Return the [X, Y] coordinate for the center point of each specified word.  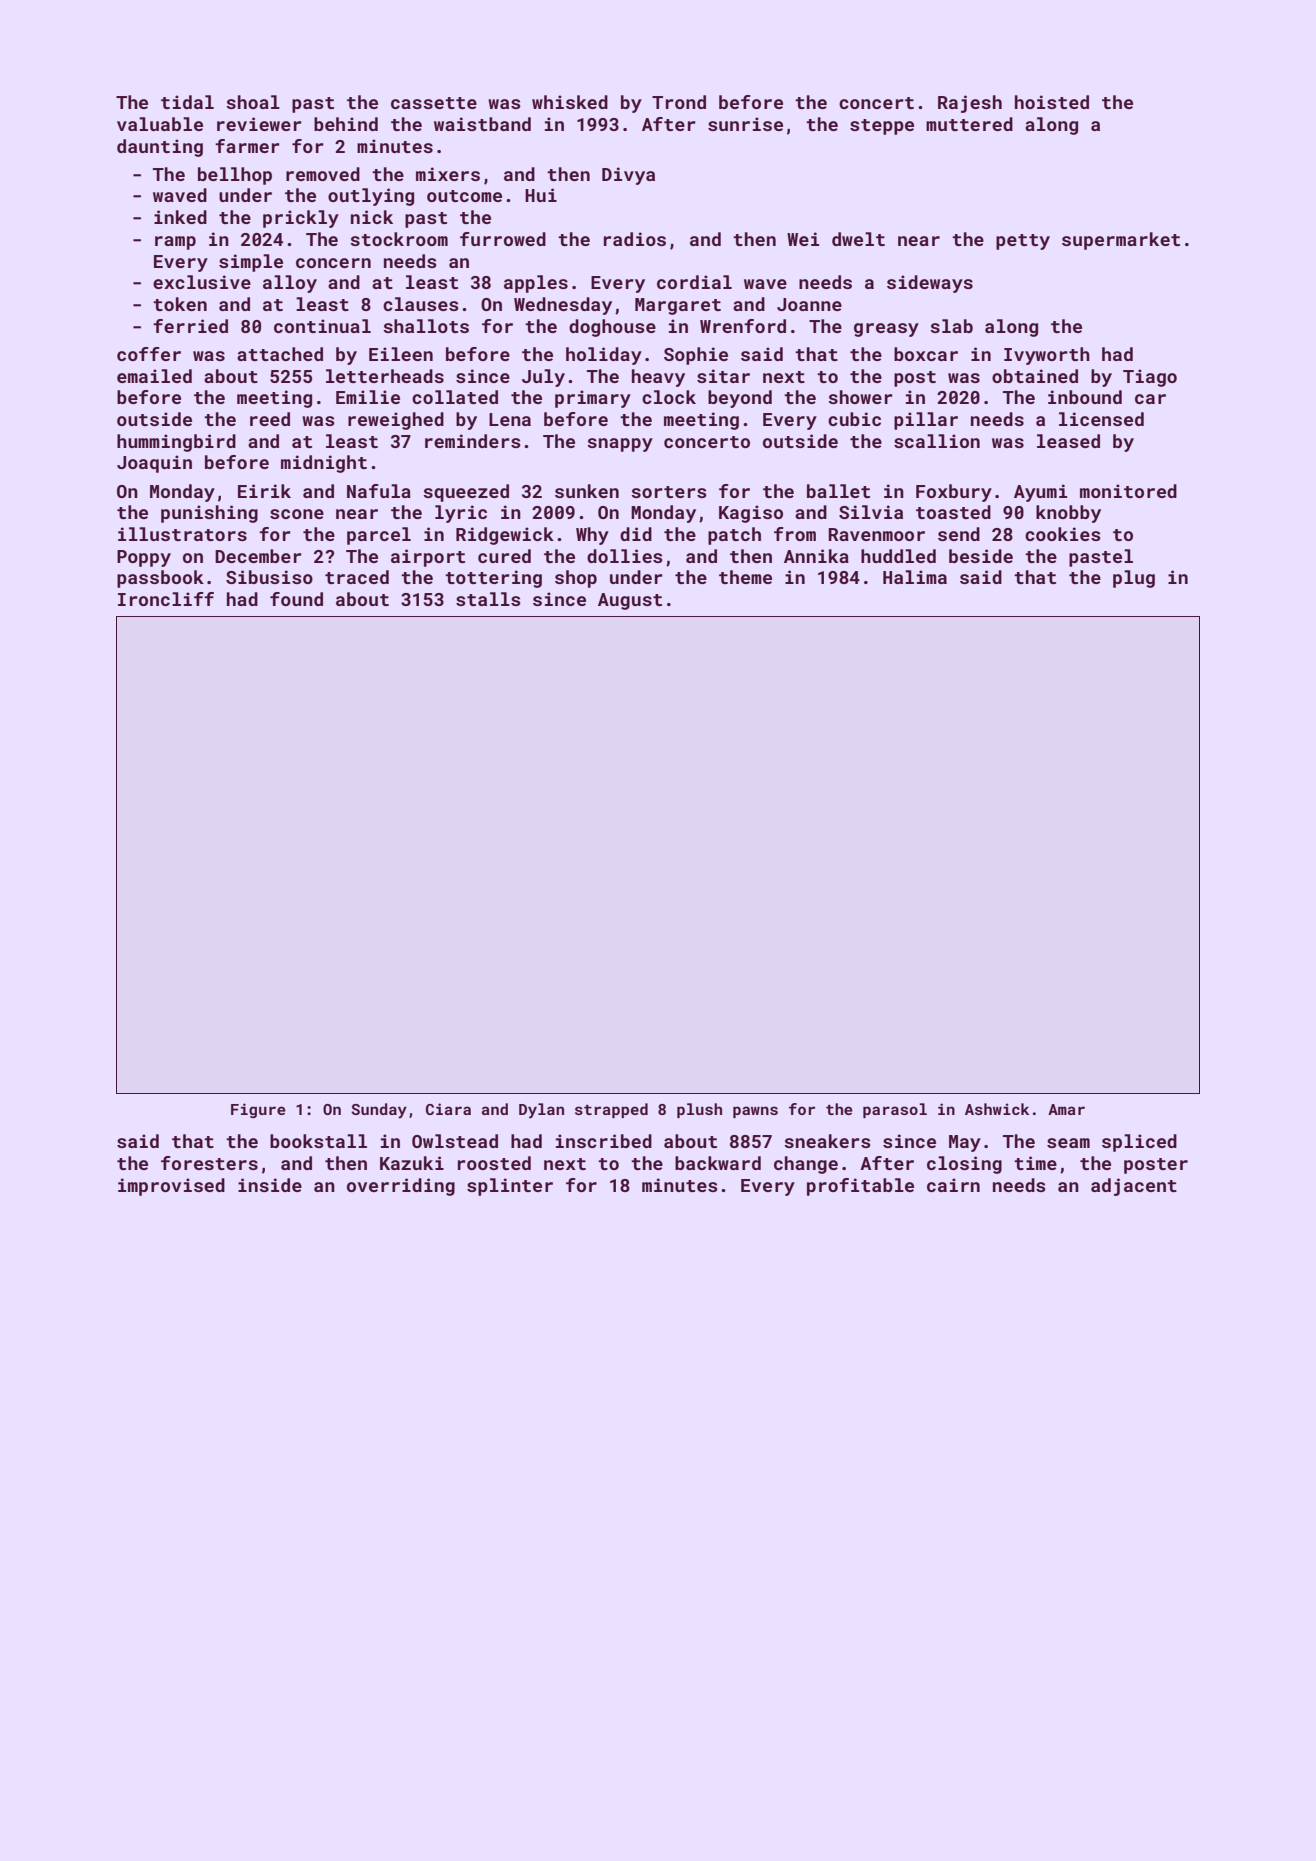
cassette [434, 103]
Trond [679, 102]
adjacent [1134, 1187]
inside [270, 1185]
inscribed [604, 1141]
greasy [886, 330]
